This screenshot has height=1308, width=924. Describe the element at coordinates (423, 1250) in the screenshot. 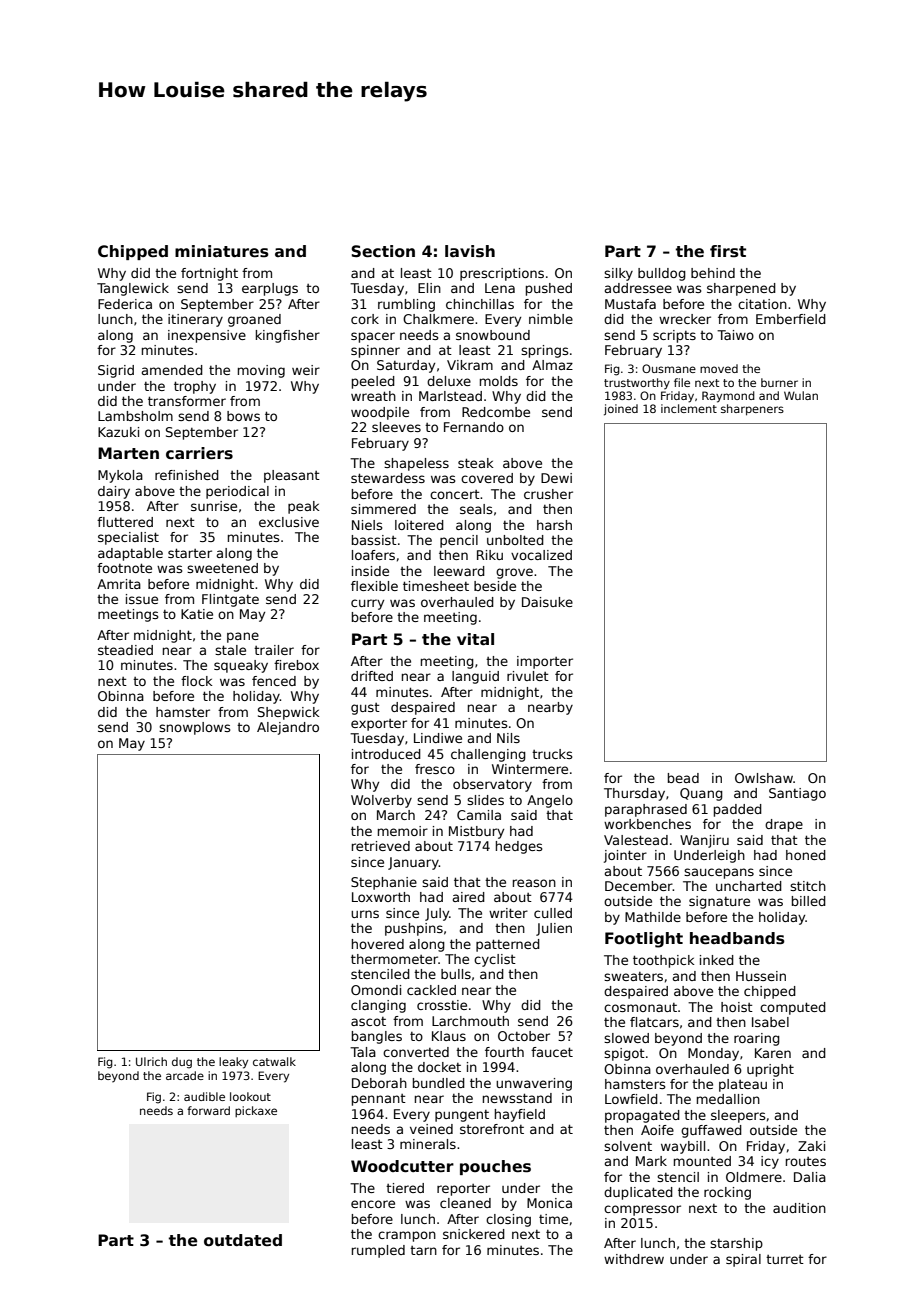

I see `tarn` at that location.
